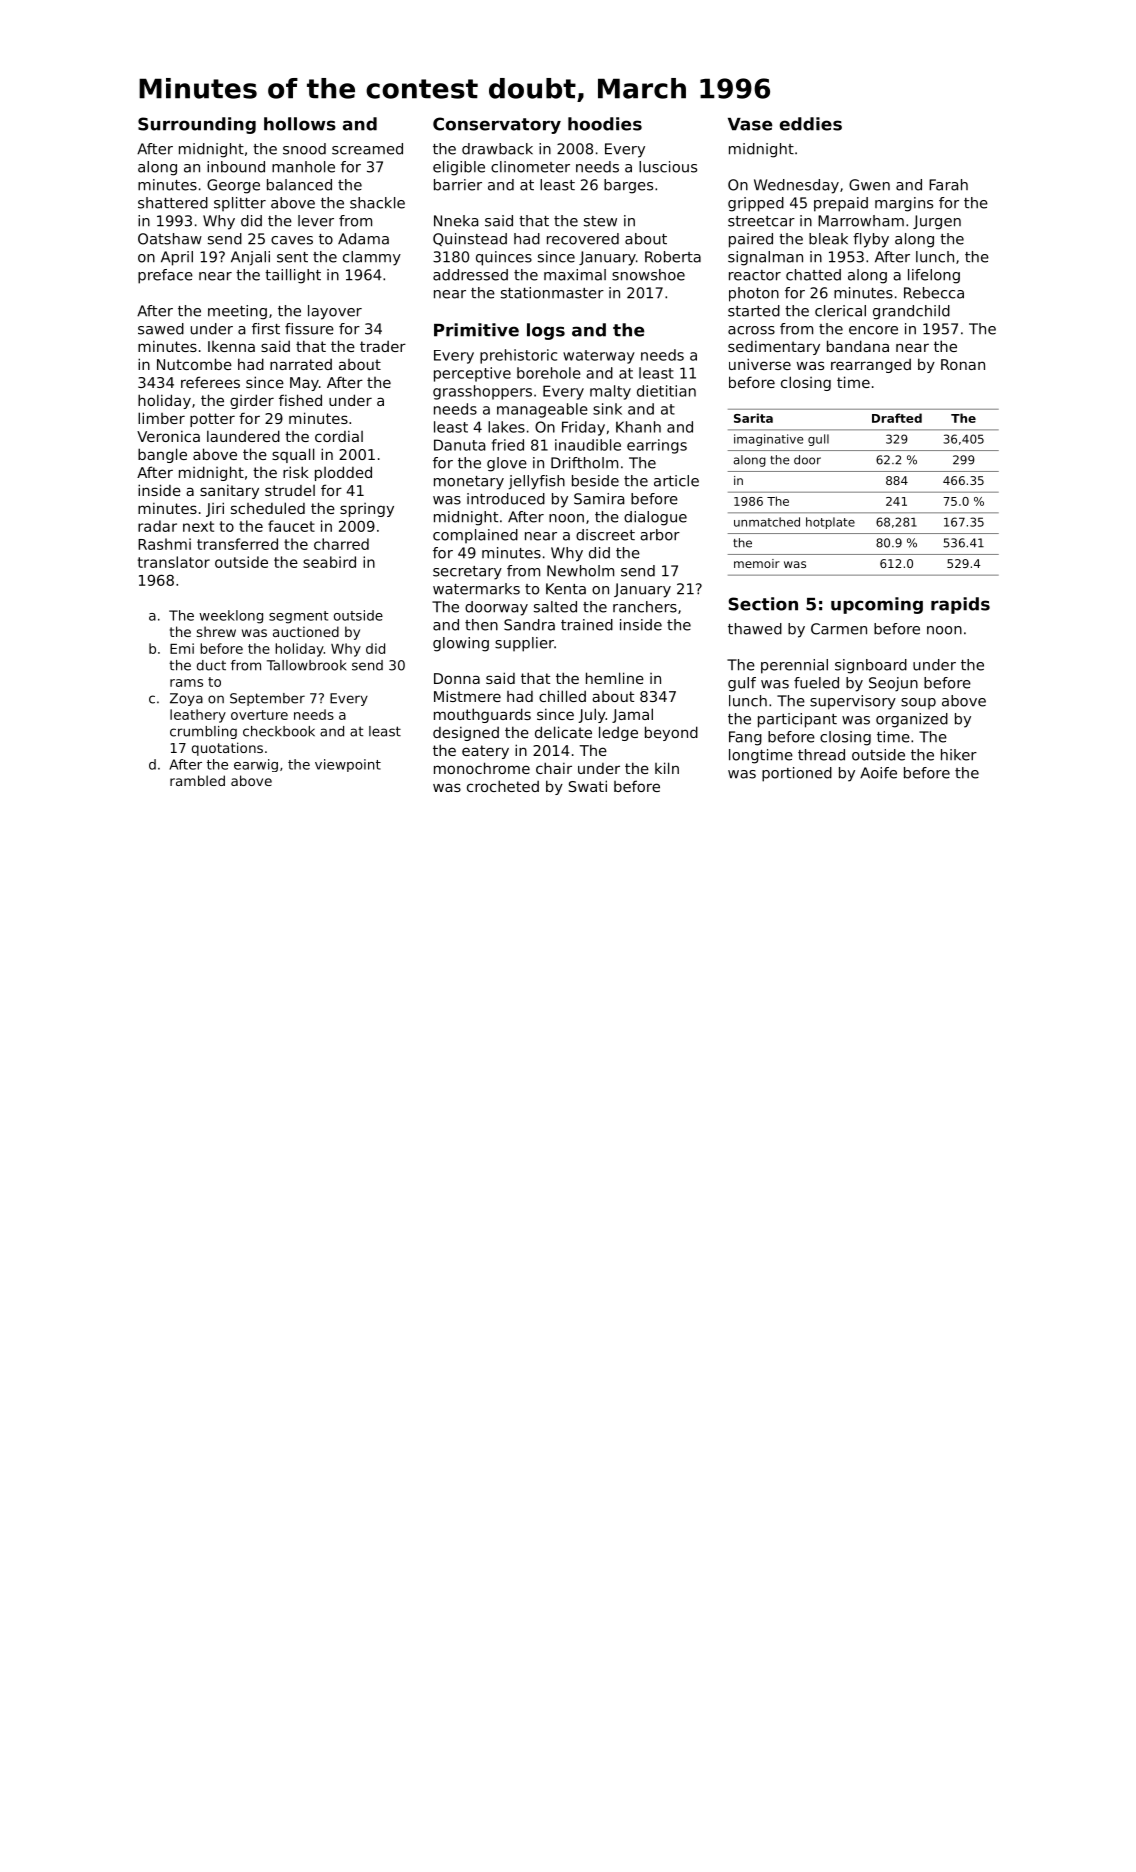 This image has width=1136, height=1872. I want to click on Tallowbrook, so click(306, 665).
